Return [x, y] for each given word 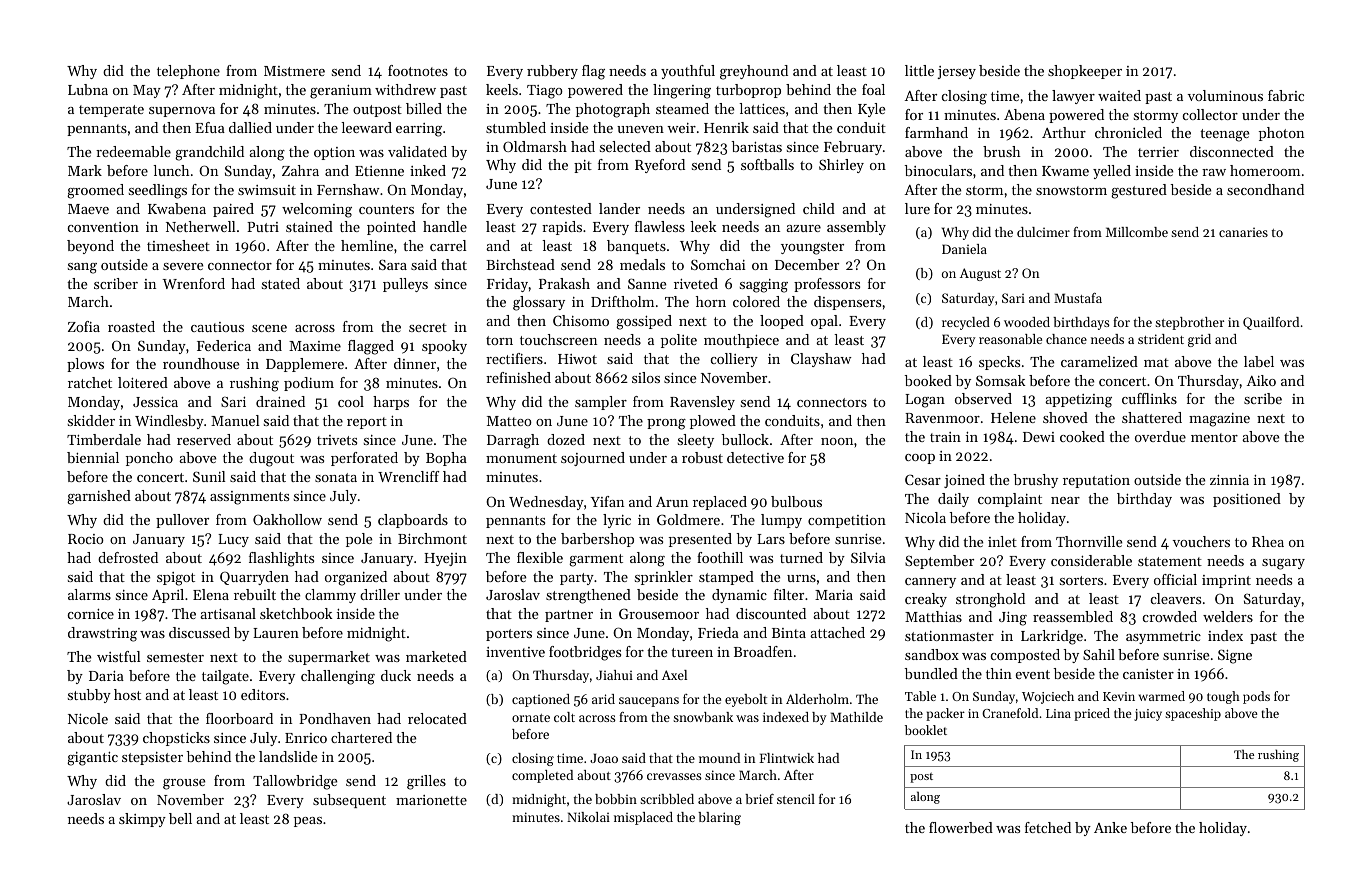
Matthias [933, 616]
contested [561, 208]
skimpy [142, 820]
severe [183, 266]
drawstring [102, 634]
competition [847, 521]
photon [1281, 134]
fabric [1286, 95]
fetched [1048, 827]
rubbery [552, 72]
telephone [188, 72]
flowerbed [961, 827]
